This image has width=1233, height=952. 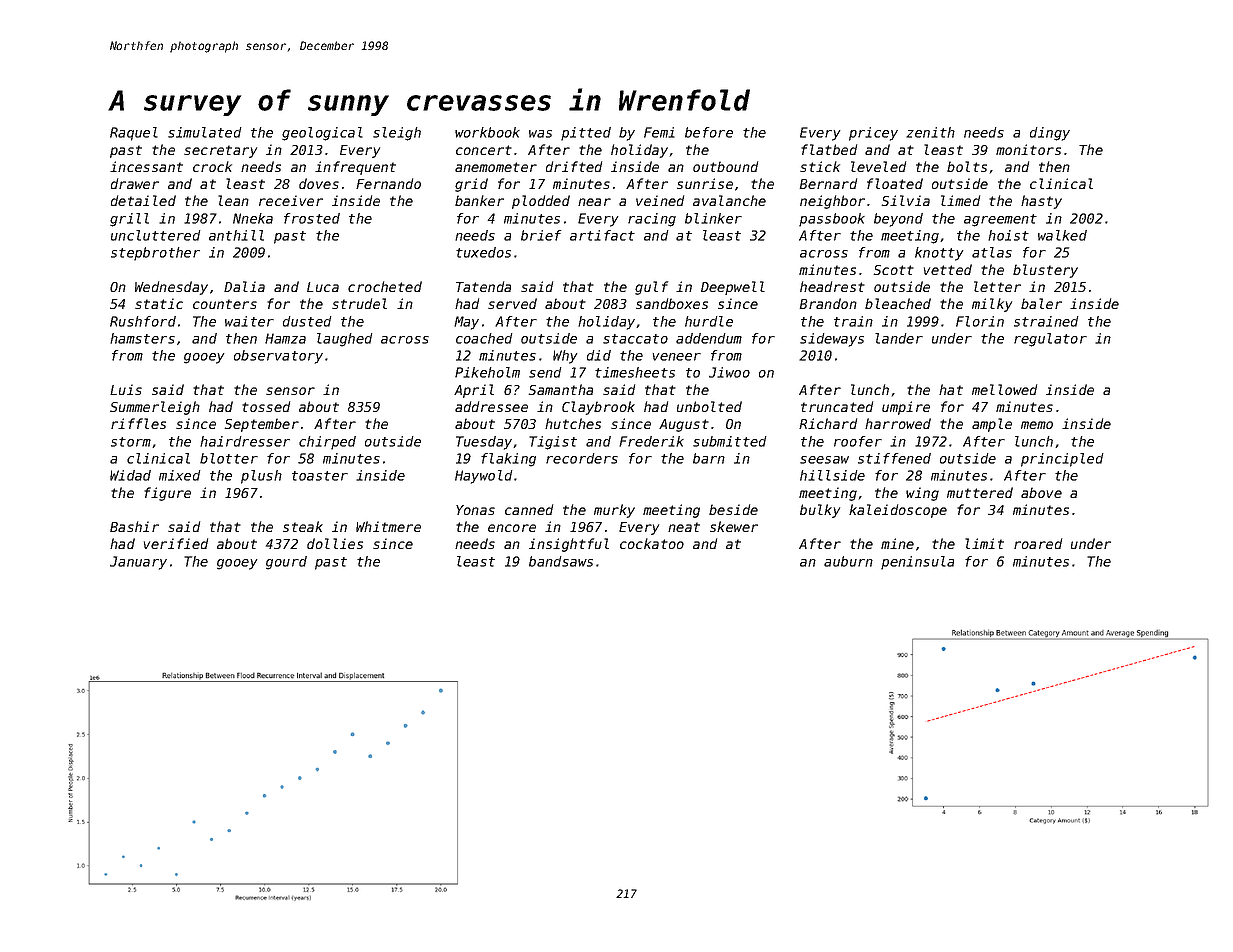 What do you see at coordinates (320, 476) in the image?
I see `toaster` at bounding box center [320, 476].
